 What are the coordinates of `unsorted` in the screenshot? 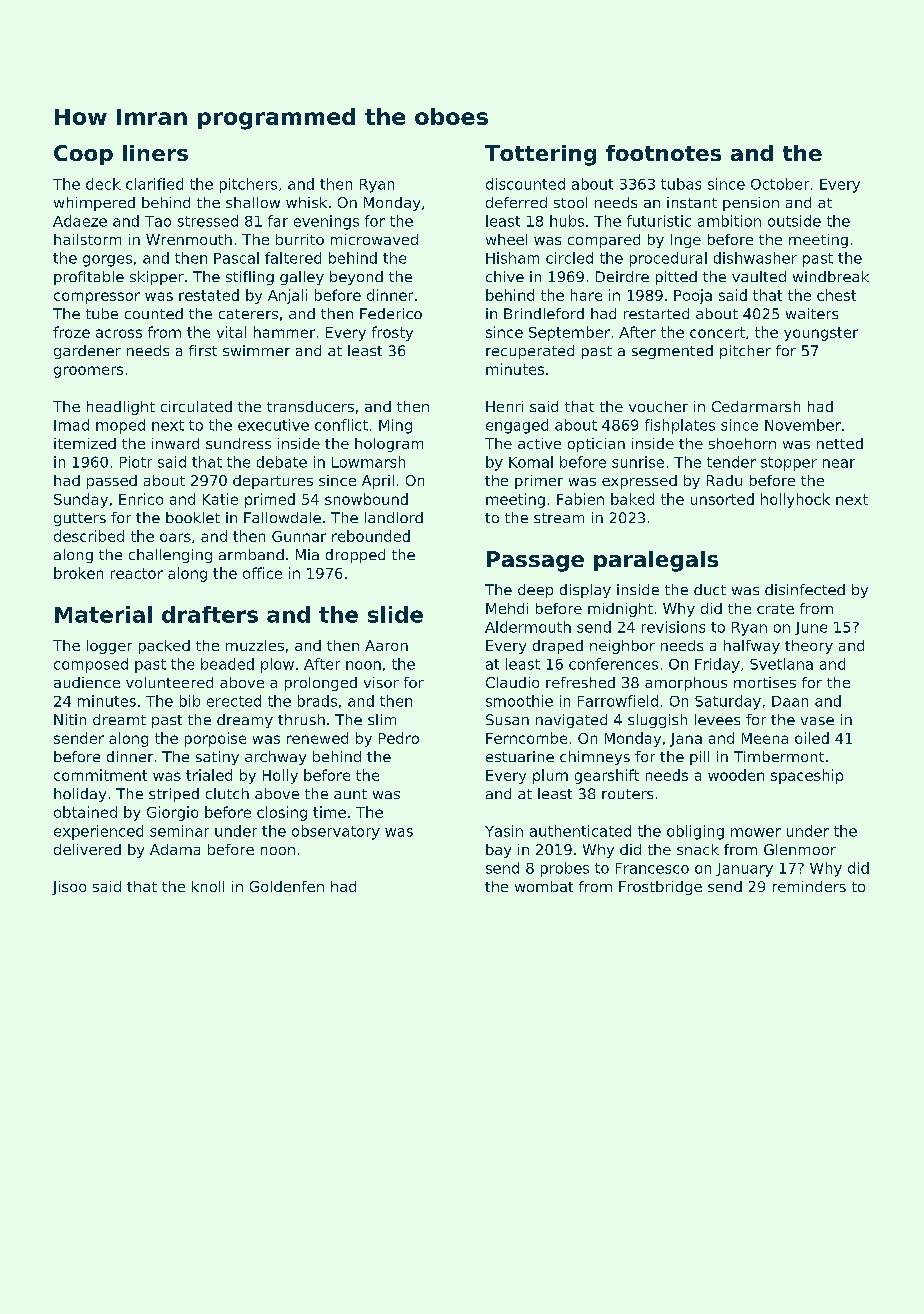 It's located at (722, 499).
